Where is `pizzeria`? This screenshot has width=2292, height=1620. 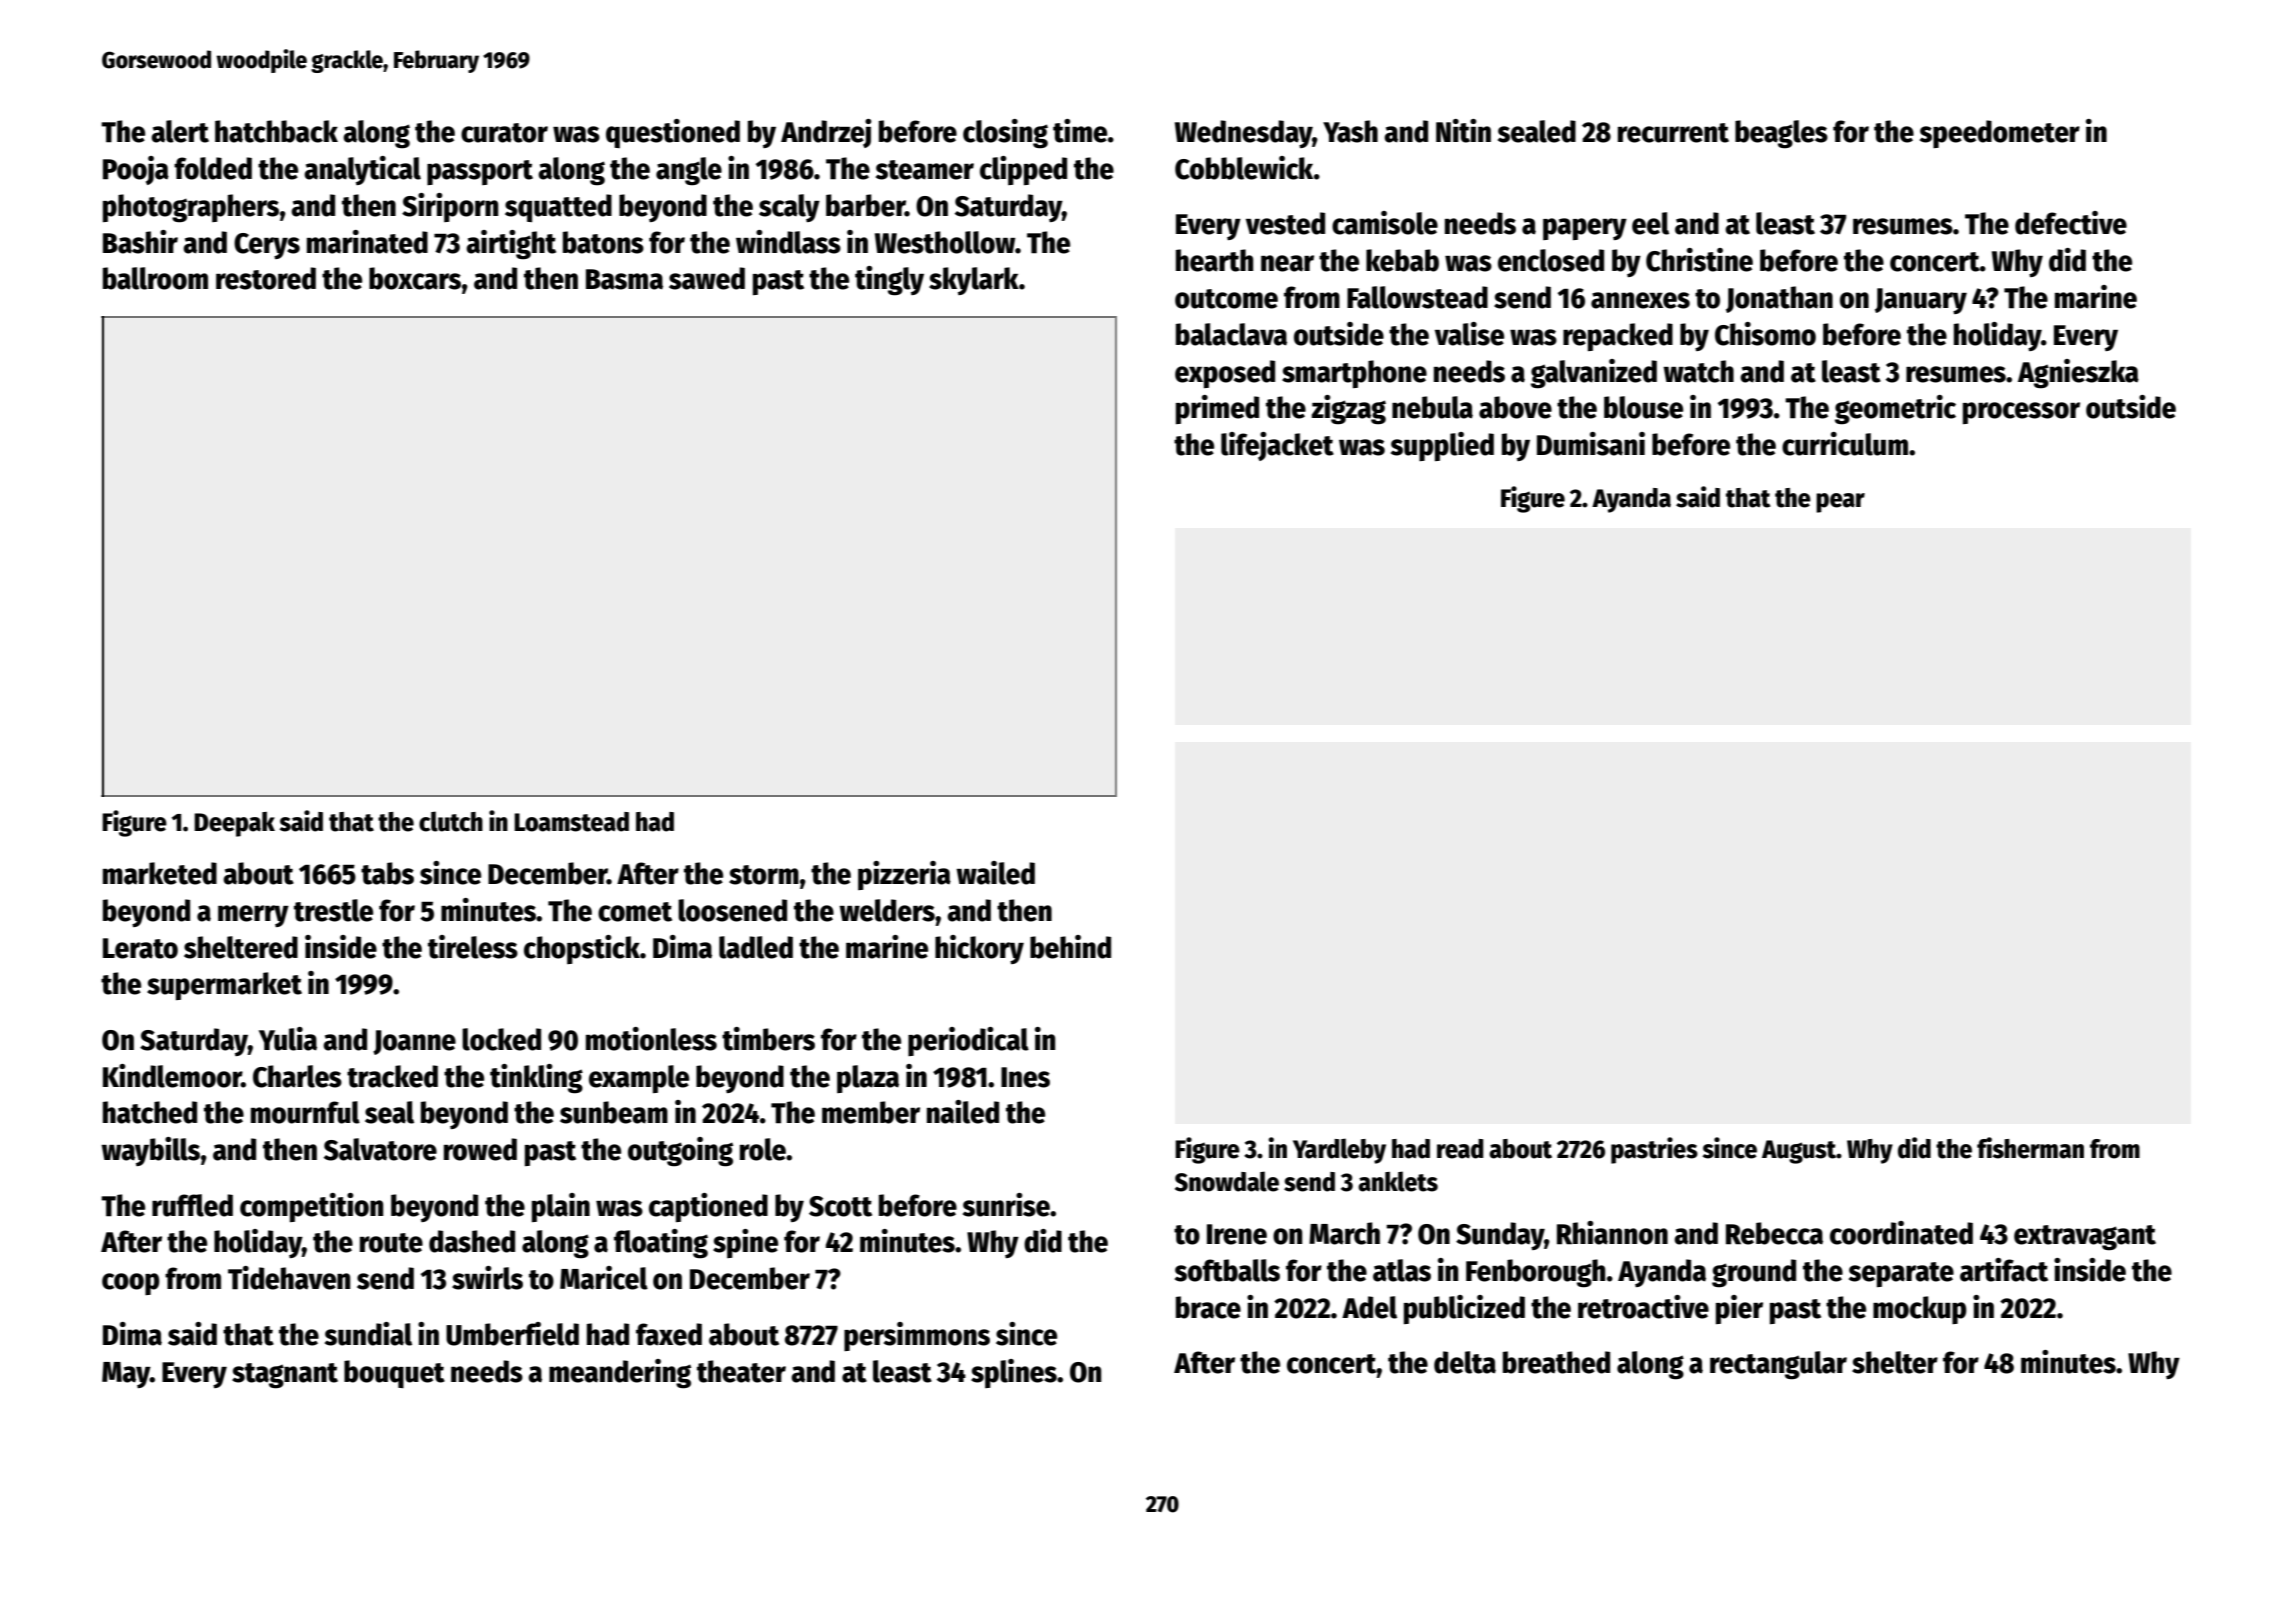
pizzeria is located at coordinates (904, 875).
